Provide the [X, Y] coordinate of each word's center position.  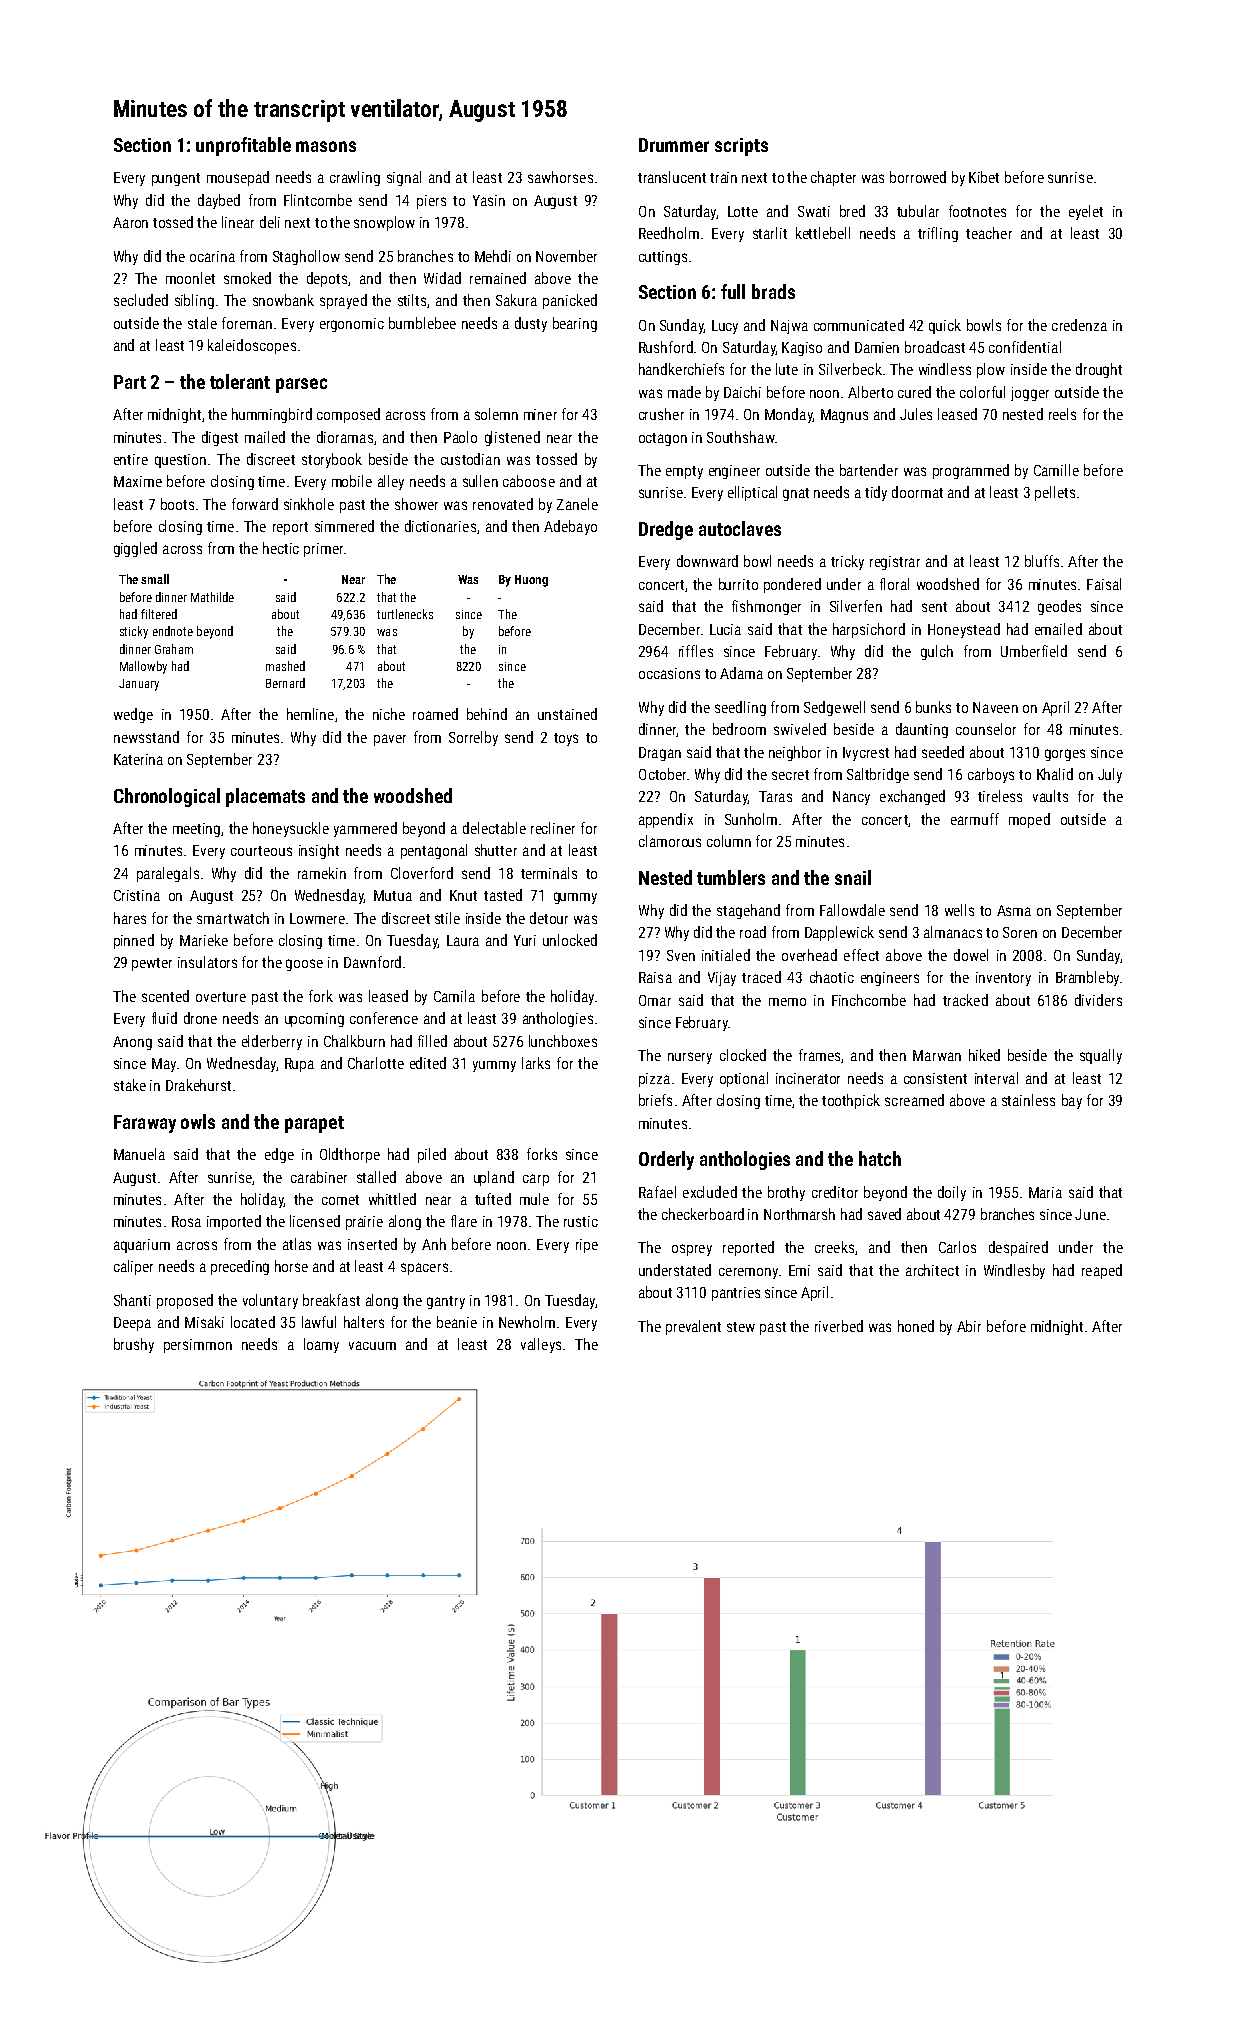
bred [852, 211]
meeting [196, 830]
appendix [666, 820]
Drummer [674, 145]
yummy [494, 1066]
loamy [321, 1345]
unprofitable [243, 146]
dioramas [345, 437]
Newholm [527, 1322]
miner [540, 414]
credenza [1079, 325]
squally [1101, 1056]
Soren [1020, 932]
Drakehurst [198, 1085]
